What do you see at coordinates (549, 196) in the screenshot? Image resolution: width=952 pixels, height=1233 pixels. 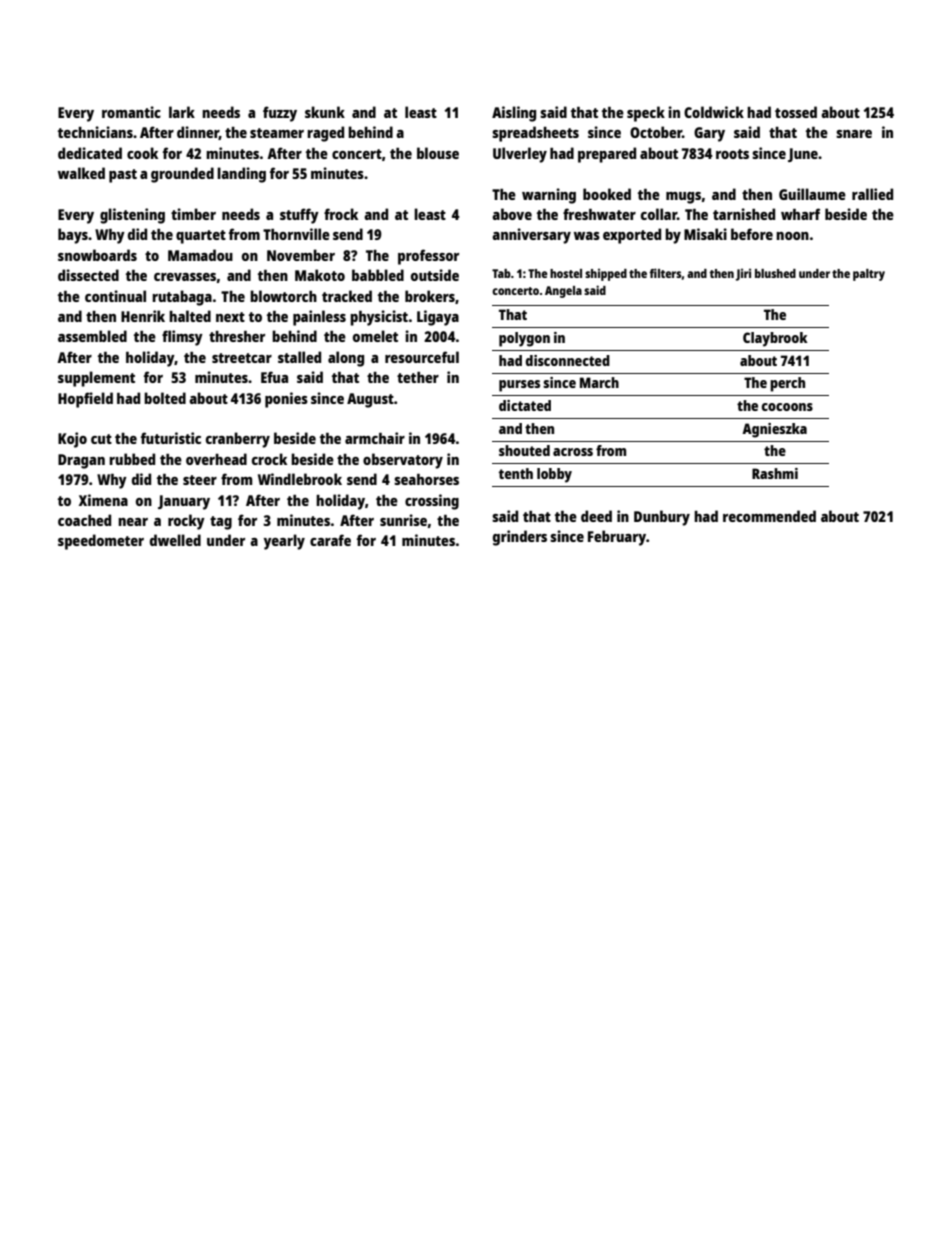 I see `warning` at bounding box center [549, 196].
